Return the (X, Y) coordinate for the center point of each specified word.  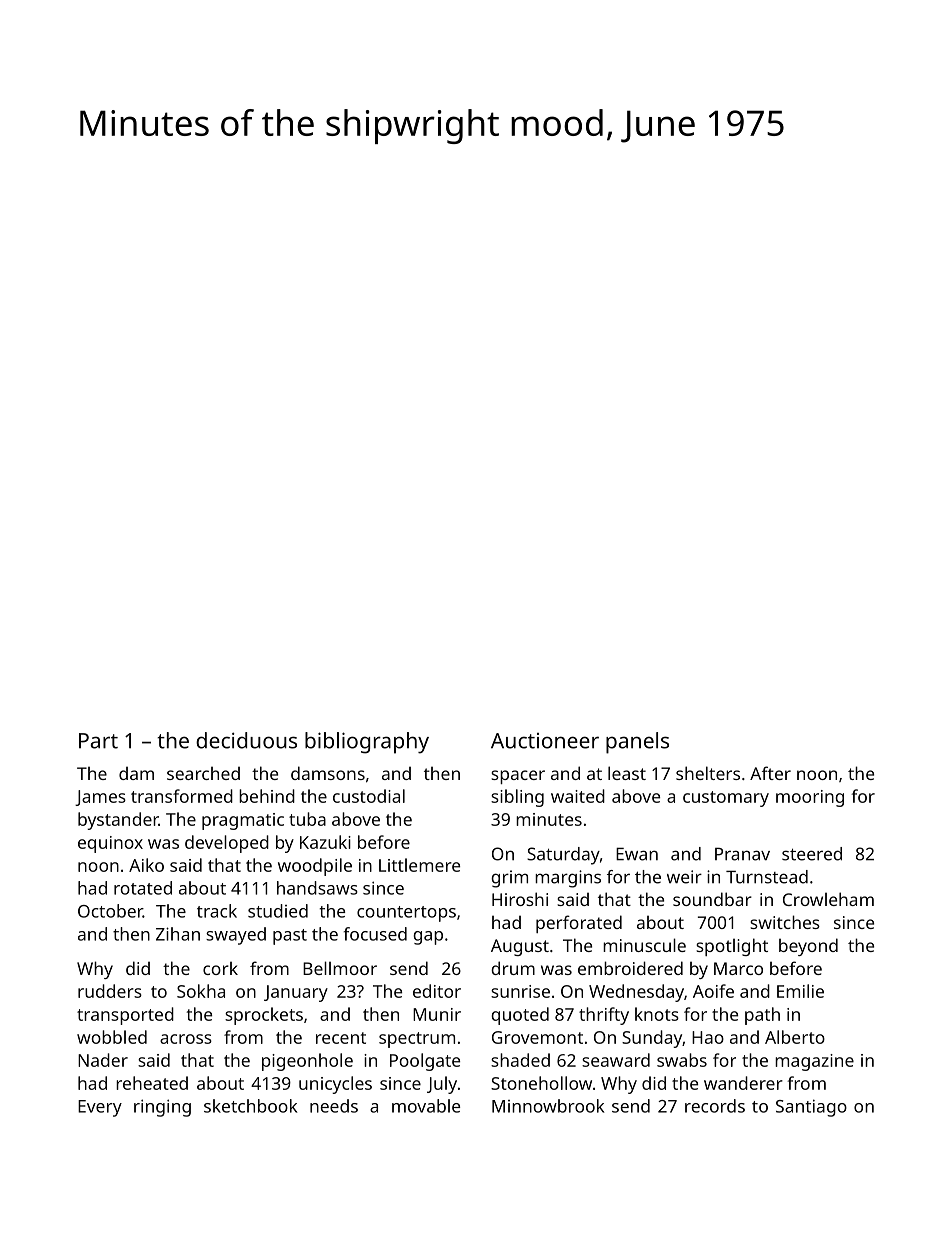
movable (426, 1106)
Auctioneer (545, 741)
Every (100, 1108)
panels (637, 743)
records (715, 1106)
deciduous (246, 740)
